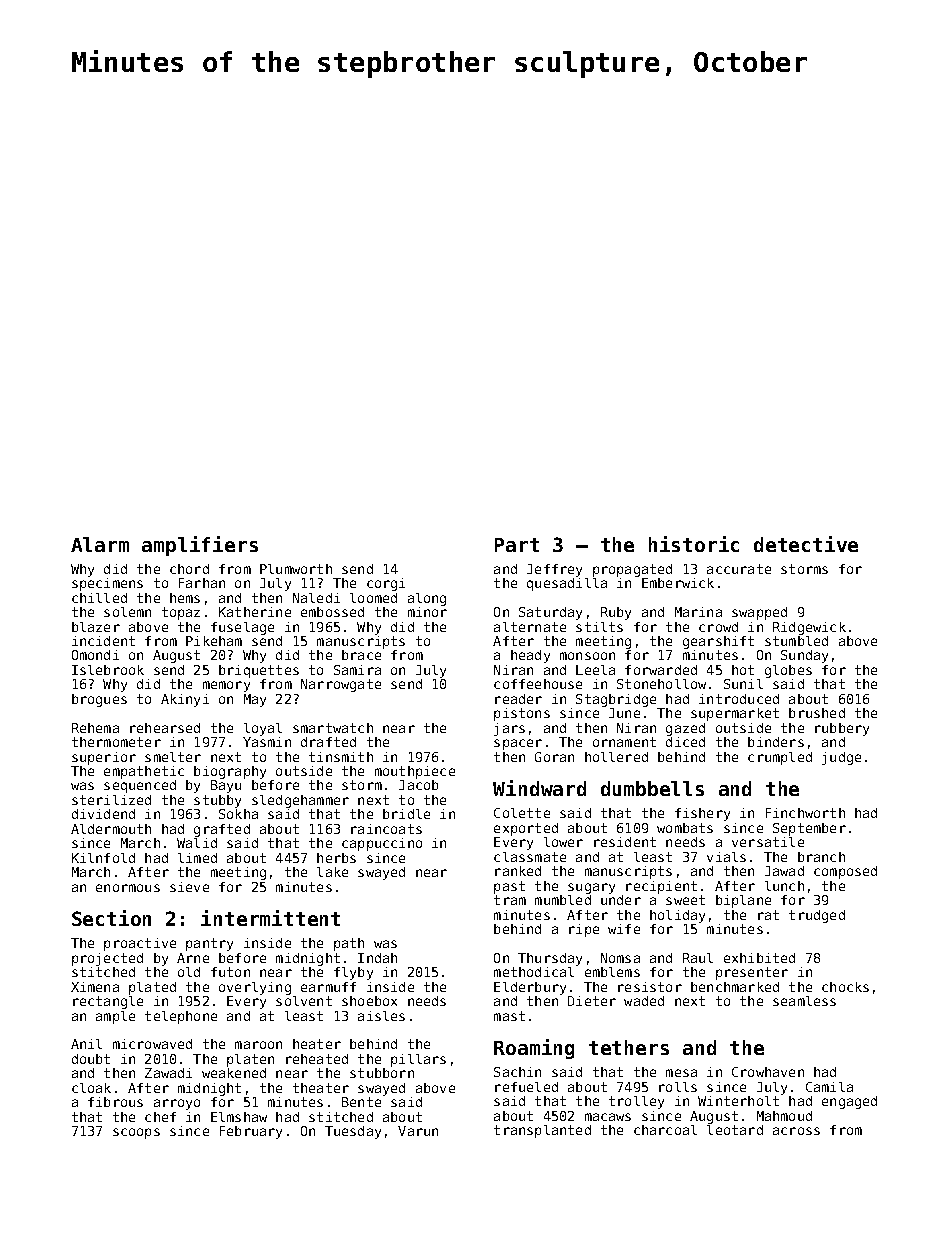 The height and width of the screenshot is (1233, 952). What do you see at coordinates (200, 546) in the screenshot?
I see `amplifiers` at bounding box center [200, 546].
